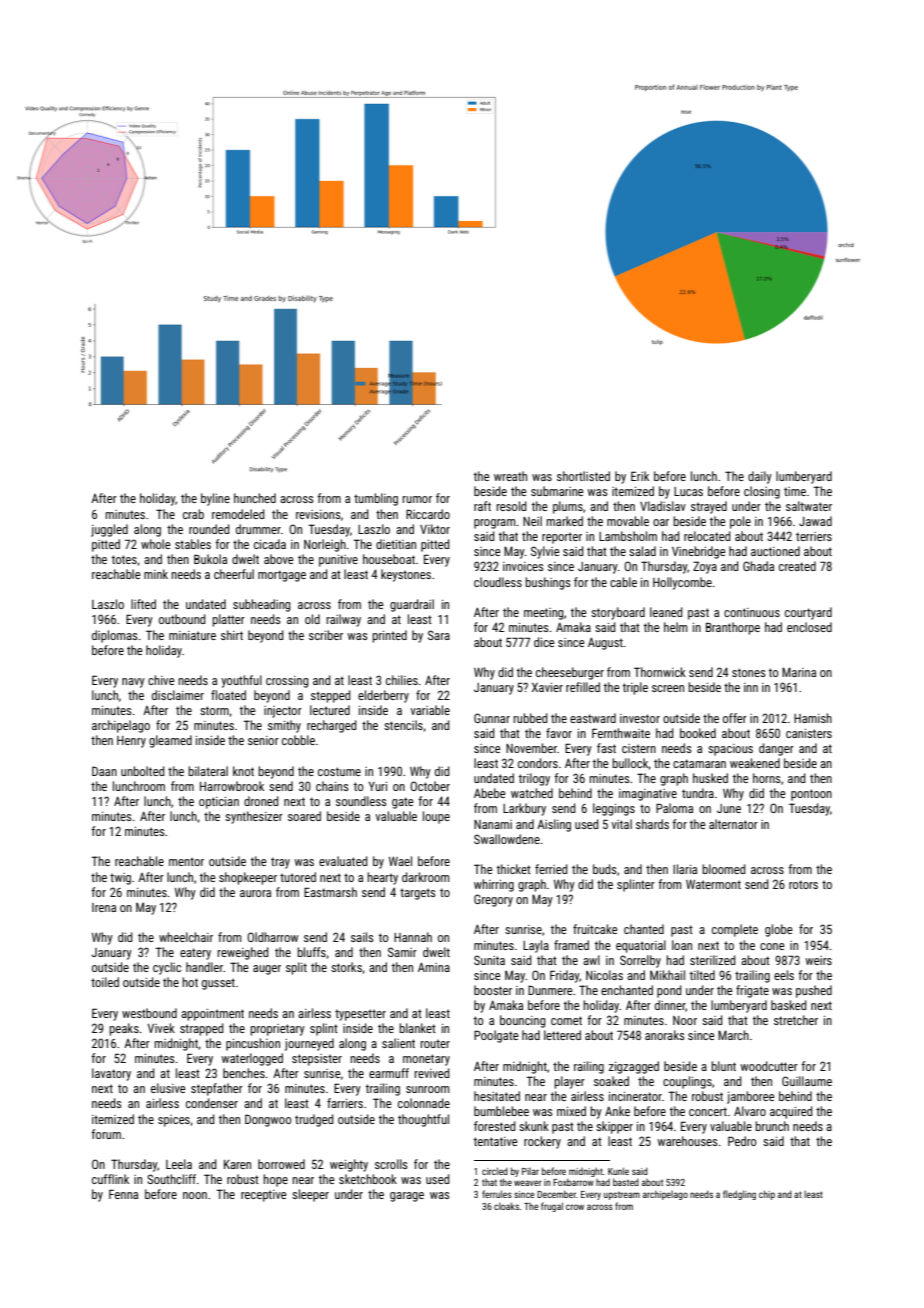  What do you see at coordinates (668, 688) in the screenshot?
I see `screen` at bounding box center [668, 688].
